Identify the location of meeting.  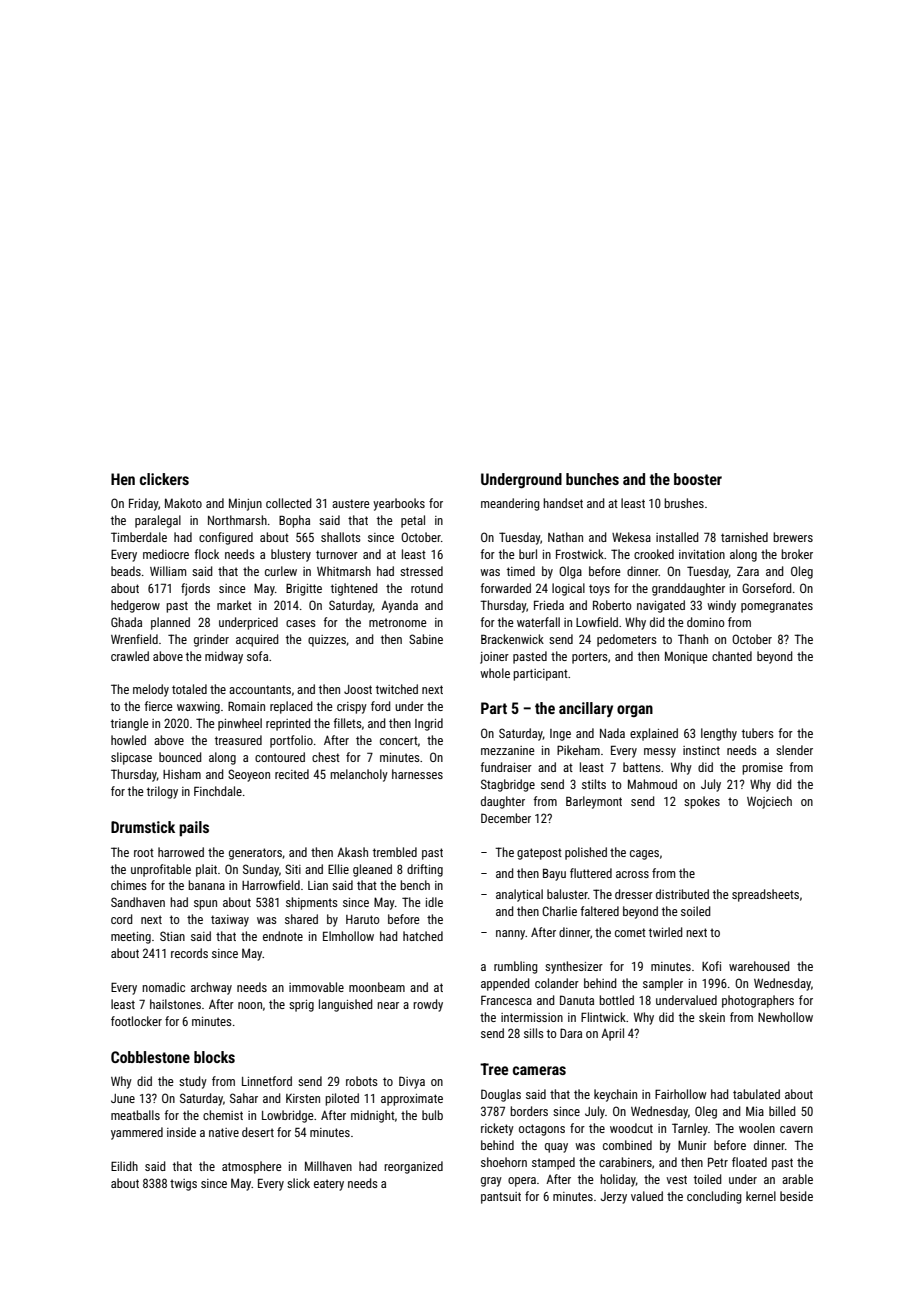
(131, 938).
